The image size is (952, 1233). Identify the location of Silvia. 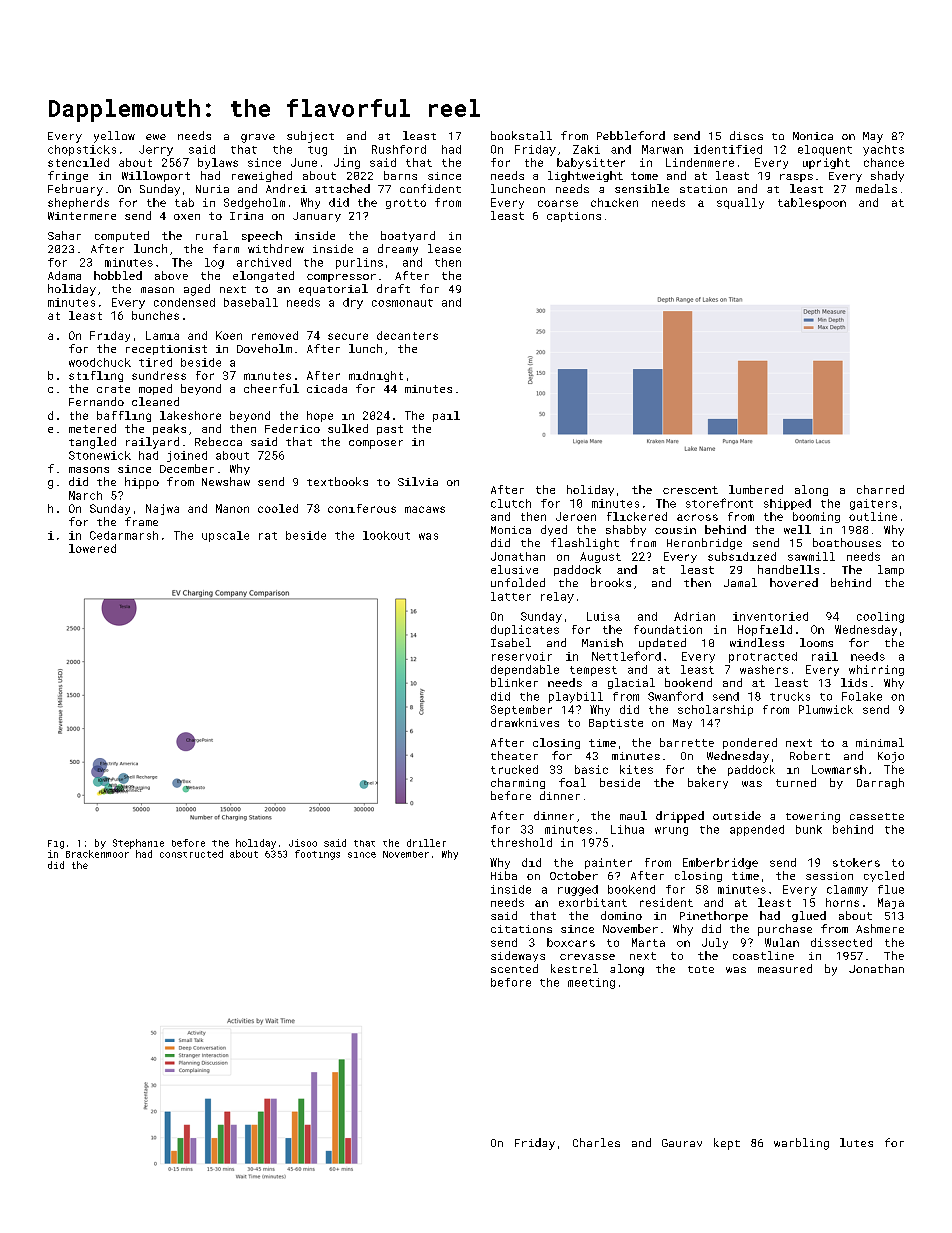
(418, 481).
